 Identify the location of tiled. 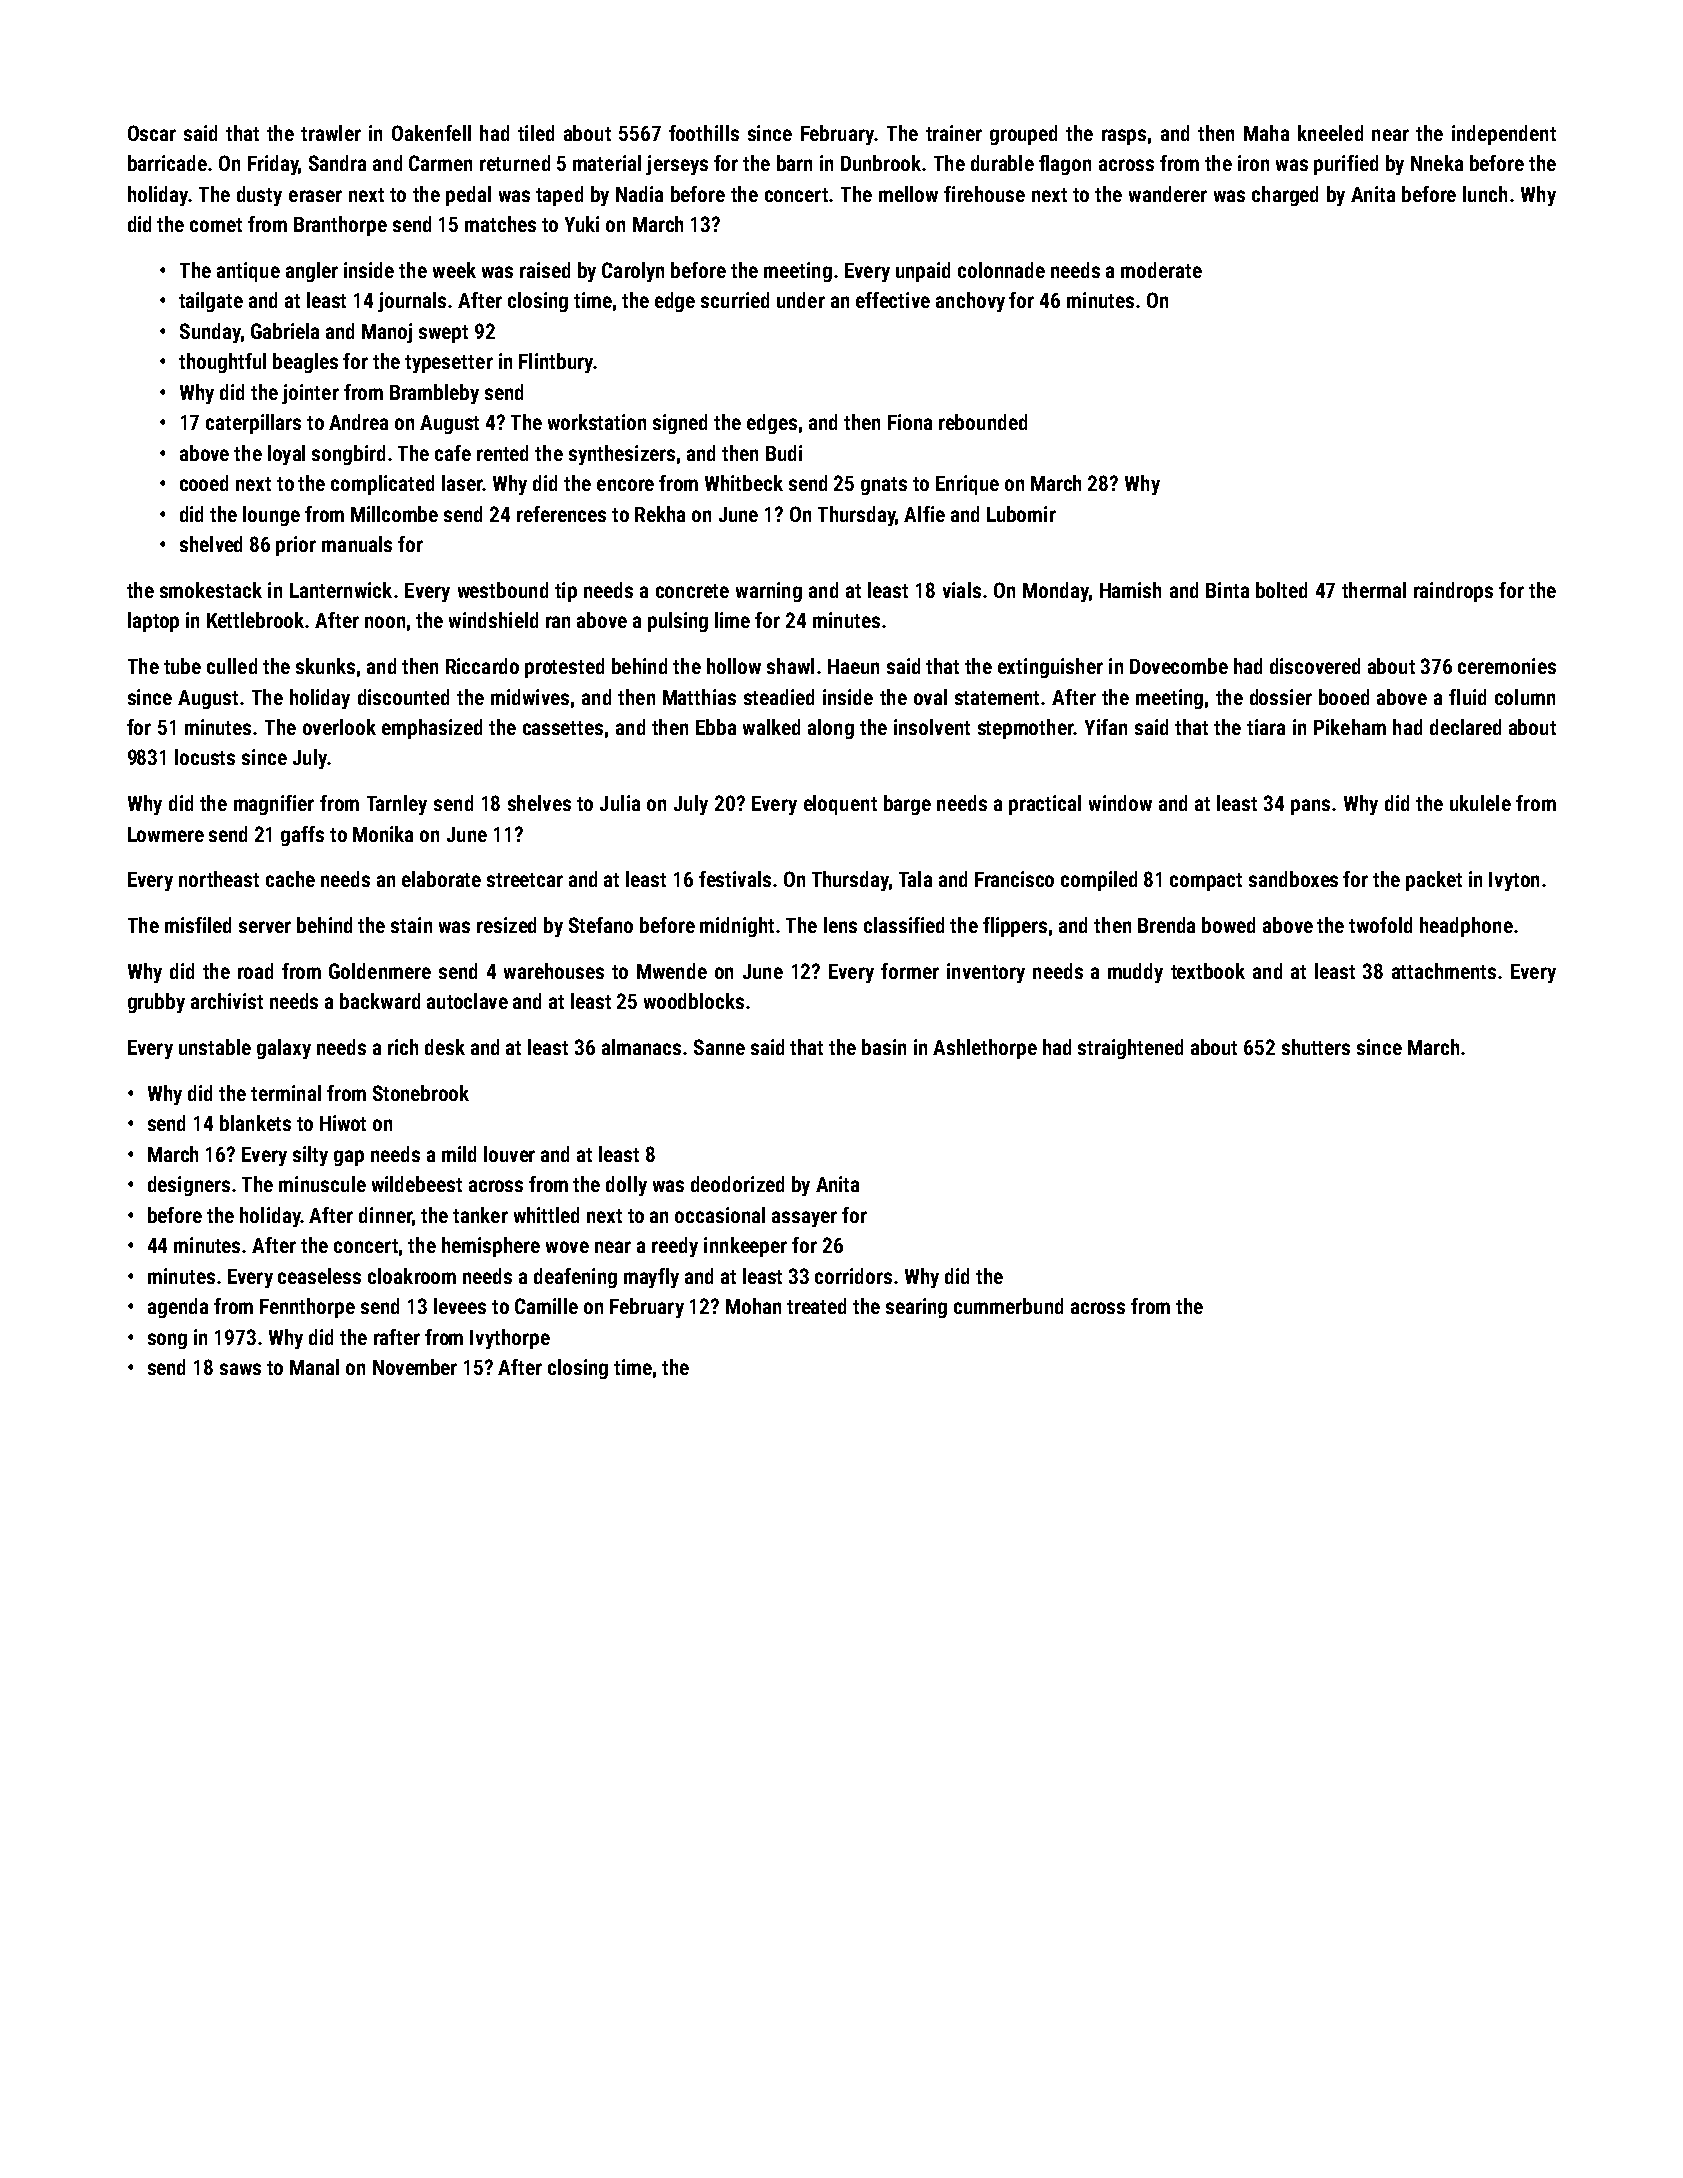
(536, 133).
